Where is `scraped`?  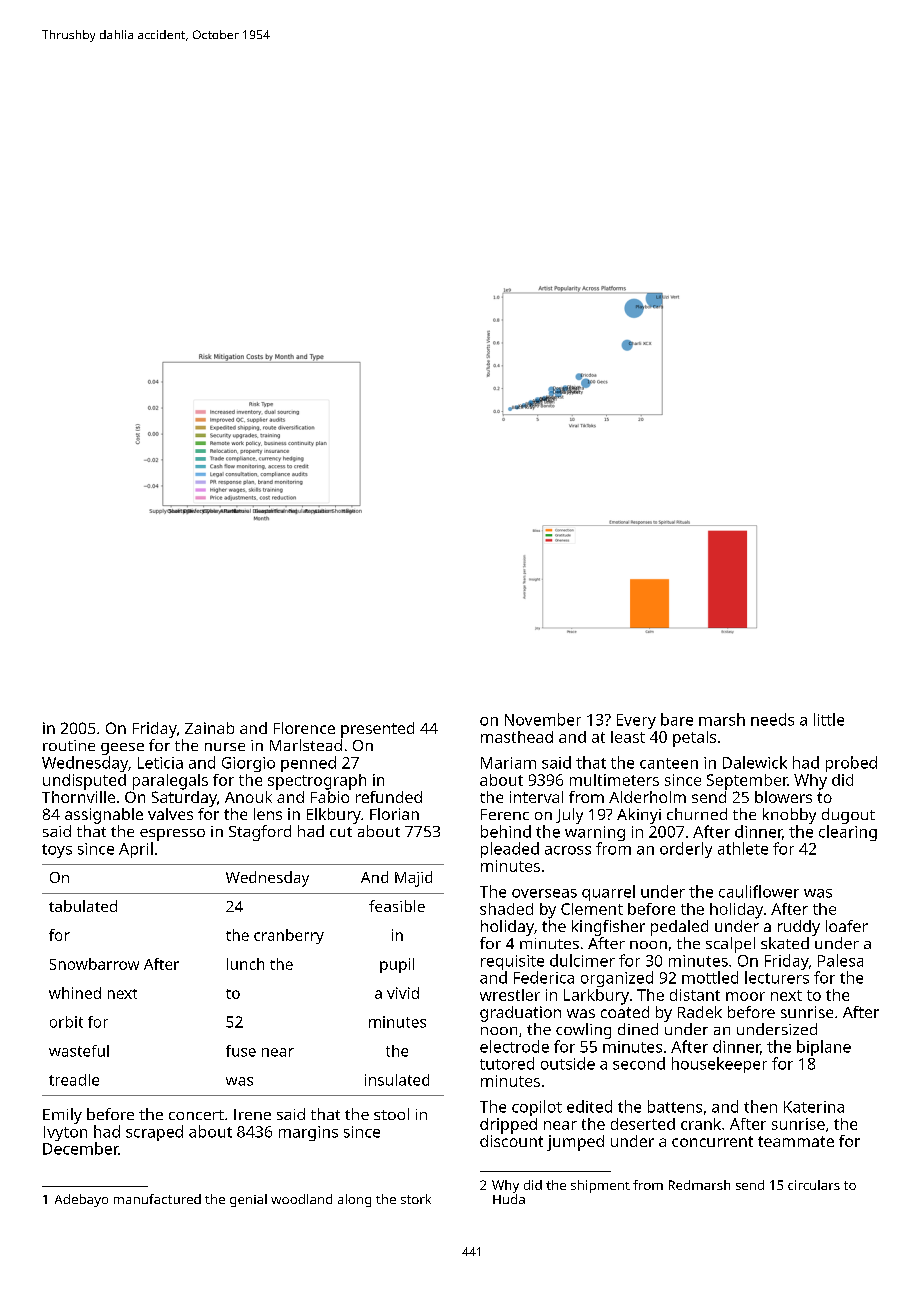
scraped is located at coordinates (154, 1133).
